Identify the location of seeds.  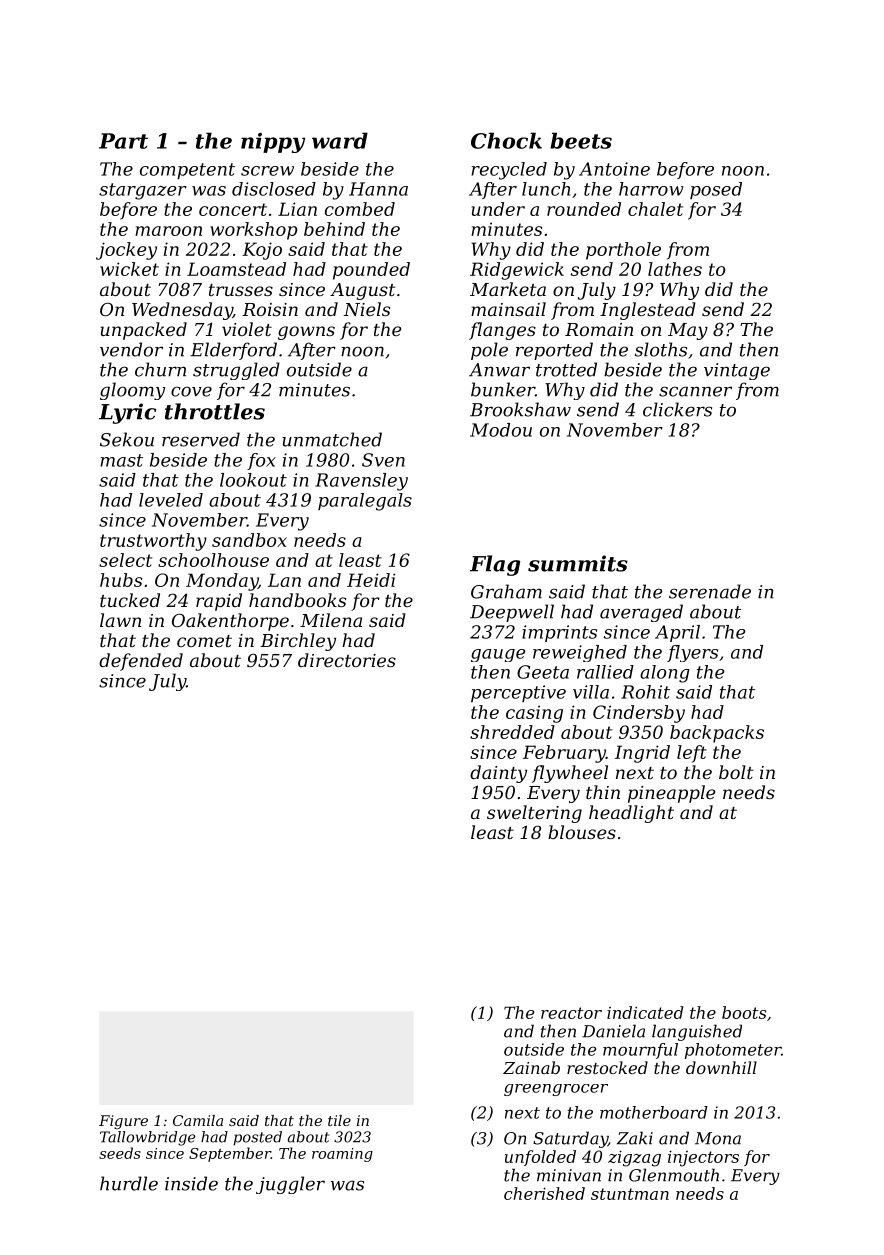
(120, 1153).
